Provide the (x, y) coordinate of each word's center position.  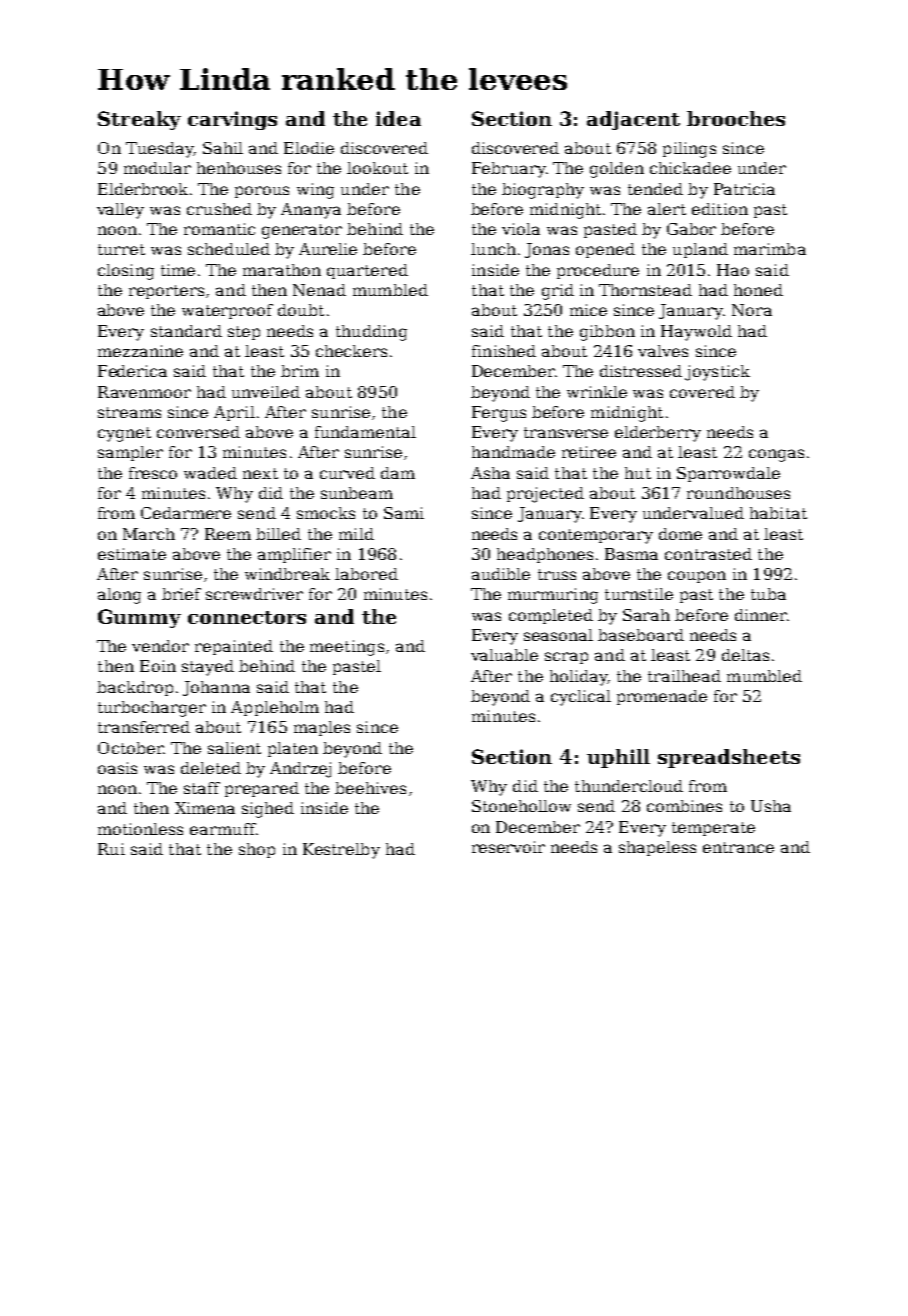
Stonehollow (521, 806)
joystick (717, 373)
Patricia (744, 189)
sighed (268, 810)
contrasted (708, 554)
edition (720, 209)
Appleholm (275, 708)
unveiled (266, 392)
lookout (377, 168)
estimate (132, 554)
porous (262, 192)
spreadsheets (729, 758)
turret (121, 249)
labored (366, 574)
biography (543, 191)
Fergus (499, 414)
